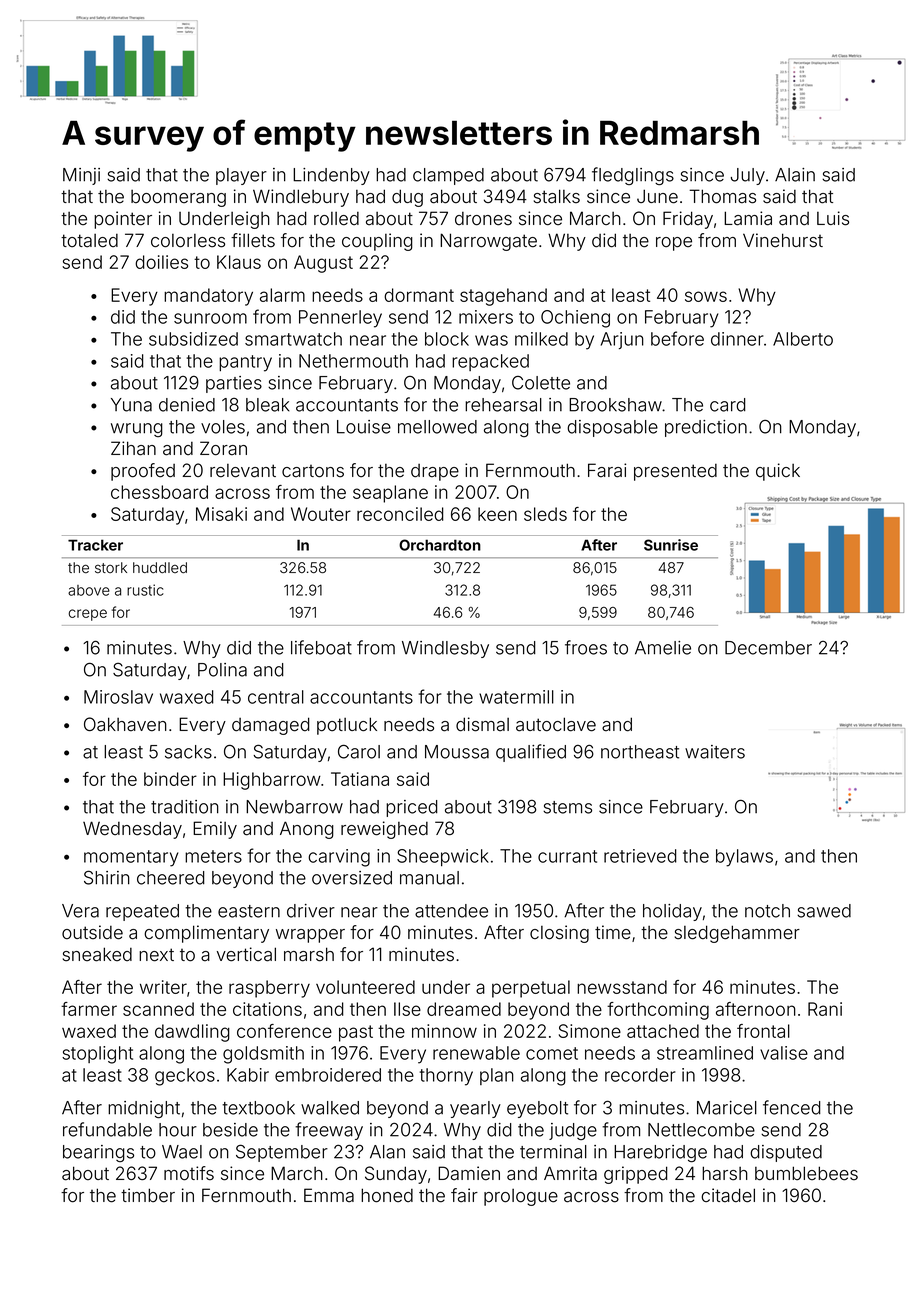 This image has height=1308, width=924. What do you see at coordinates (674, 244) in the image?
I see `rope` at bounding box center [674, 244].
